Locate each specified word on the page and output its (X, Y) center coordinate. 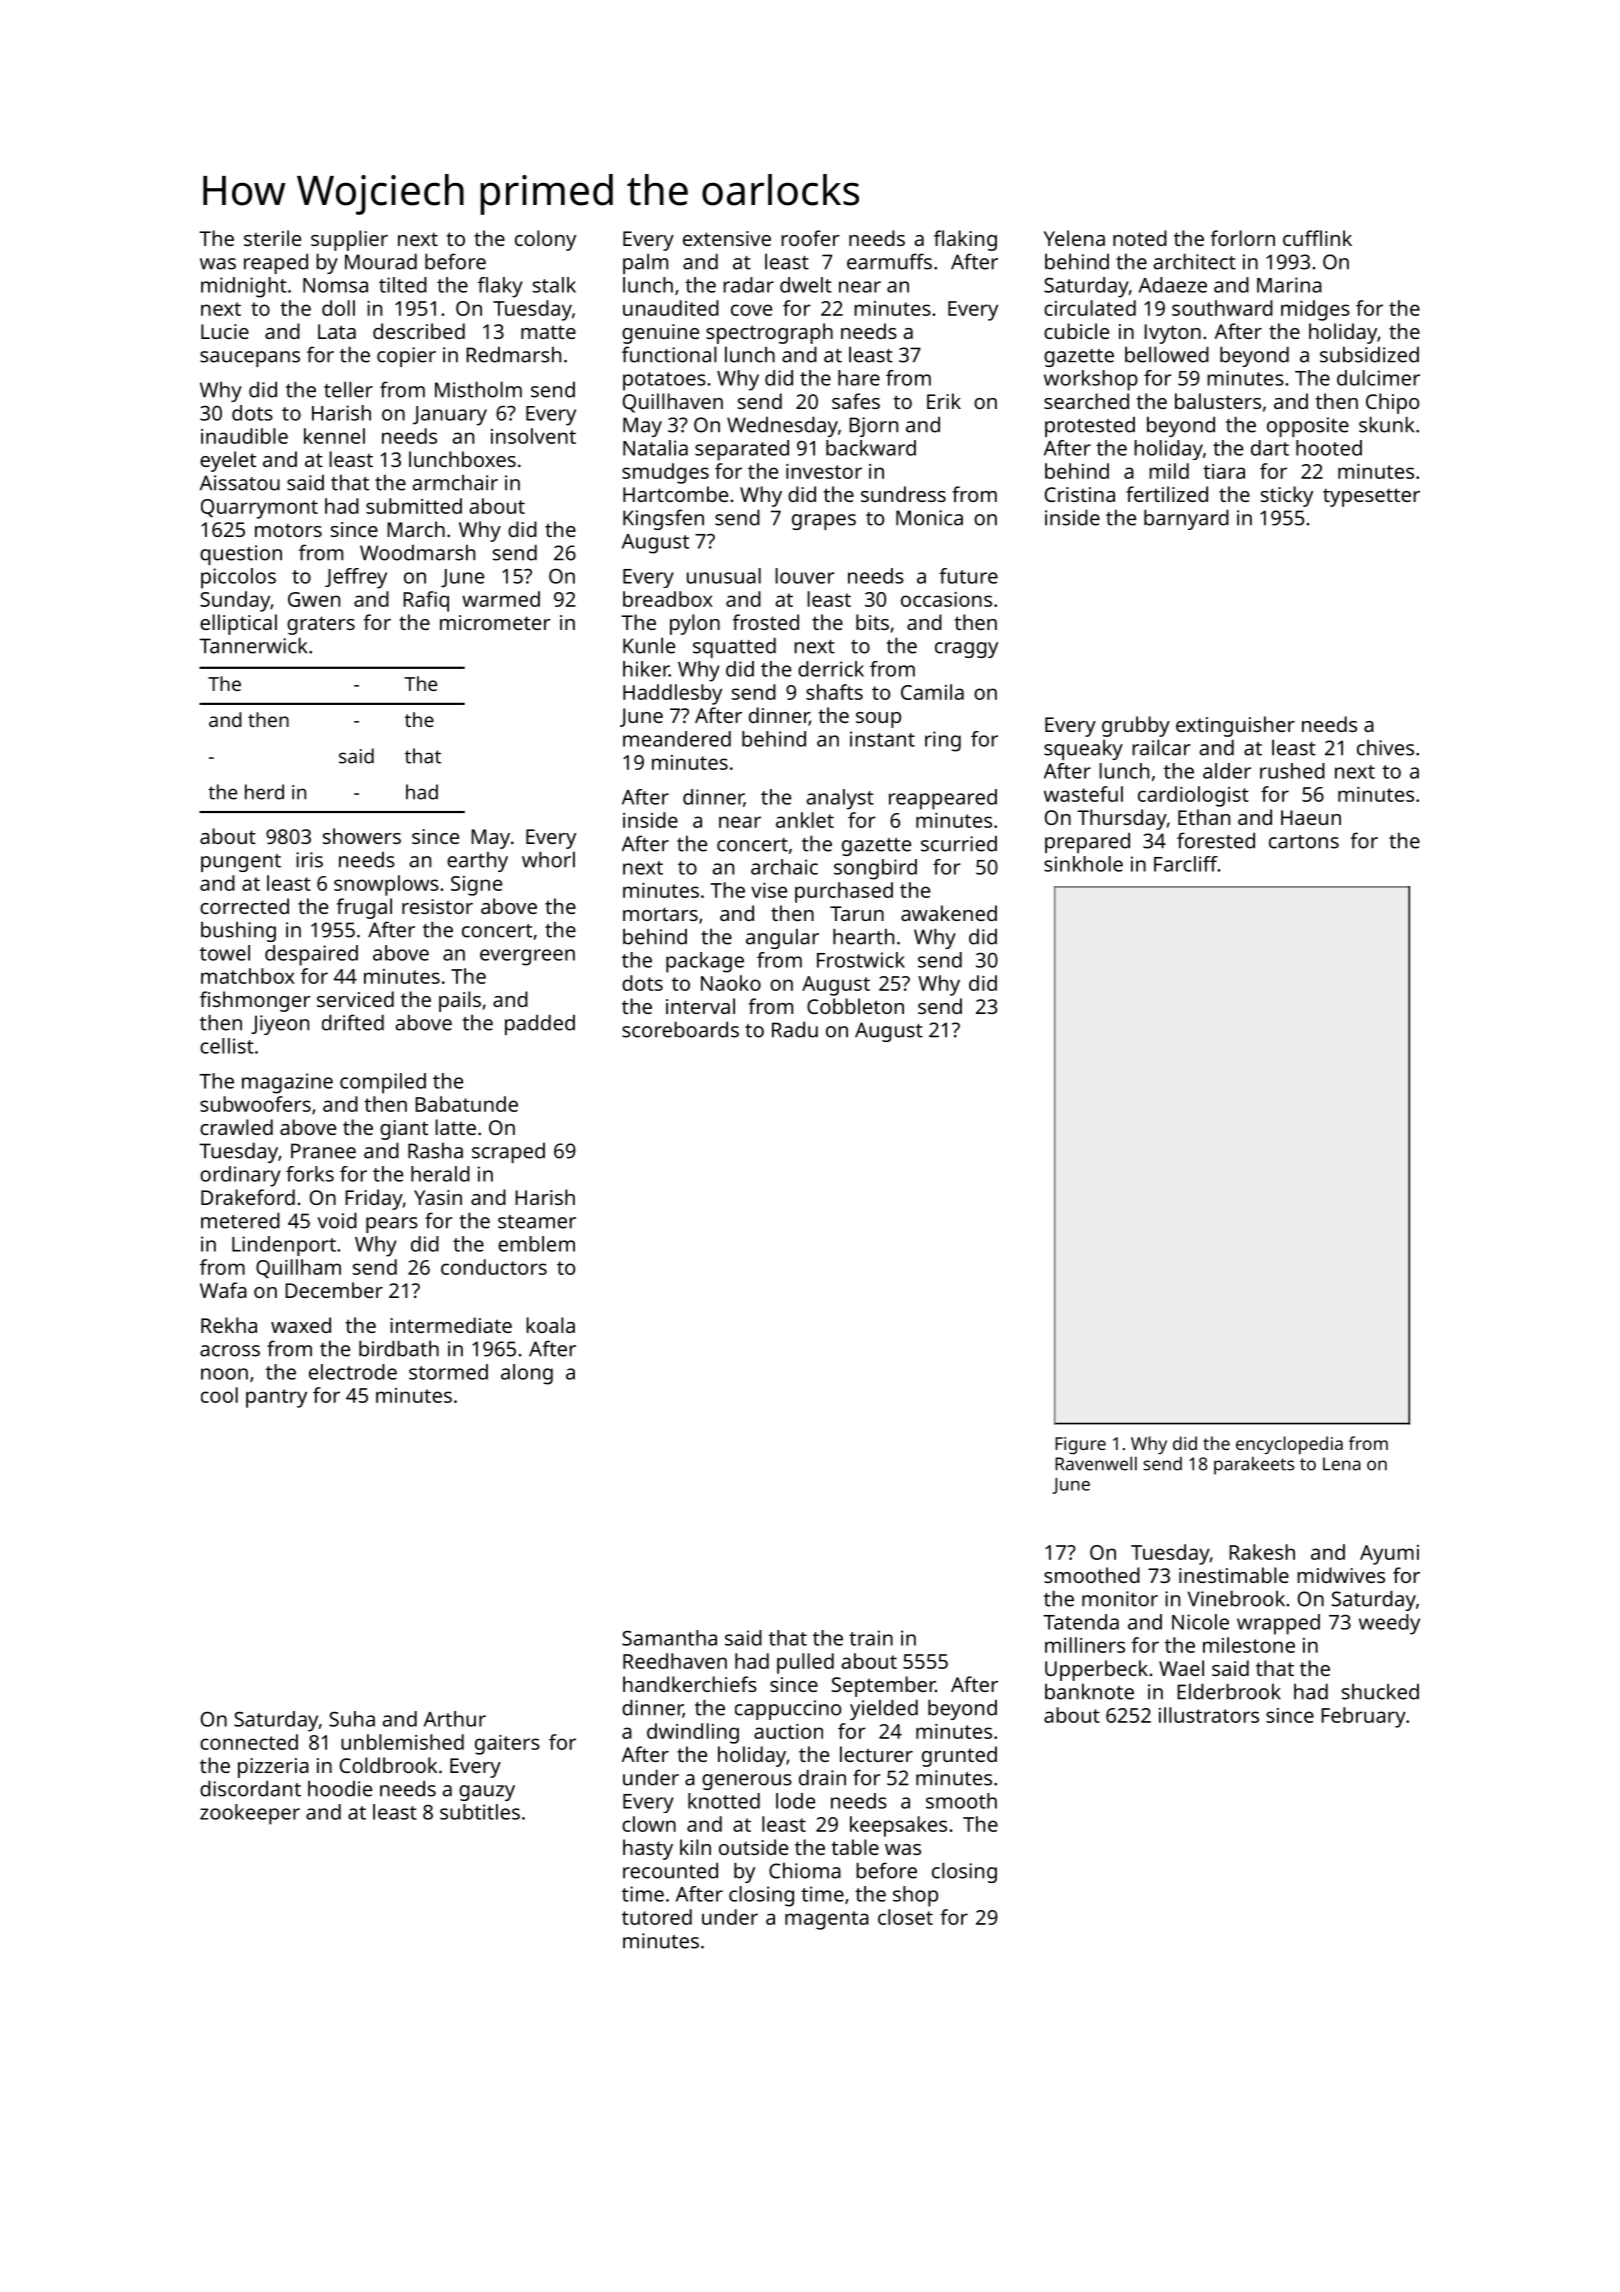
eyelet (228, 461)
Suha (352, 1719)
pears (392, 1225)
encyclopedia (1289, 1445)
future (968, 576)
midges (1315, 310)
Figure (1080, 1445)
